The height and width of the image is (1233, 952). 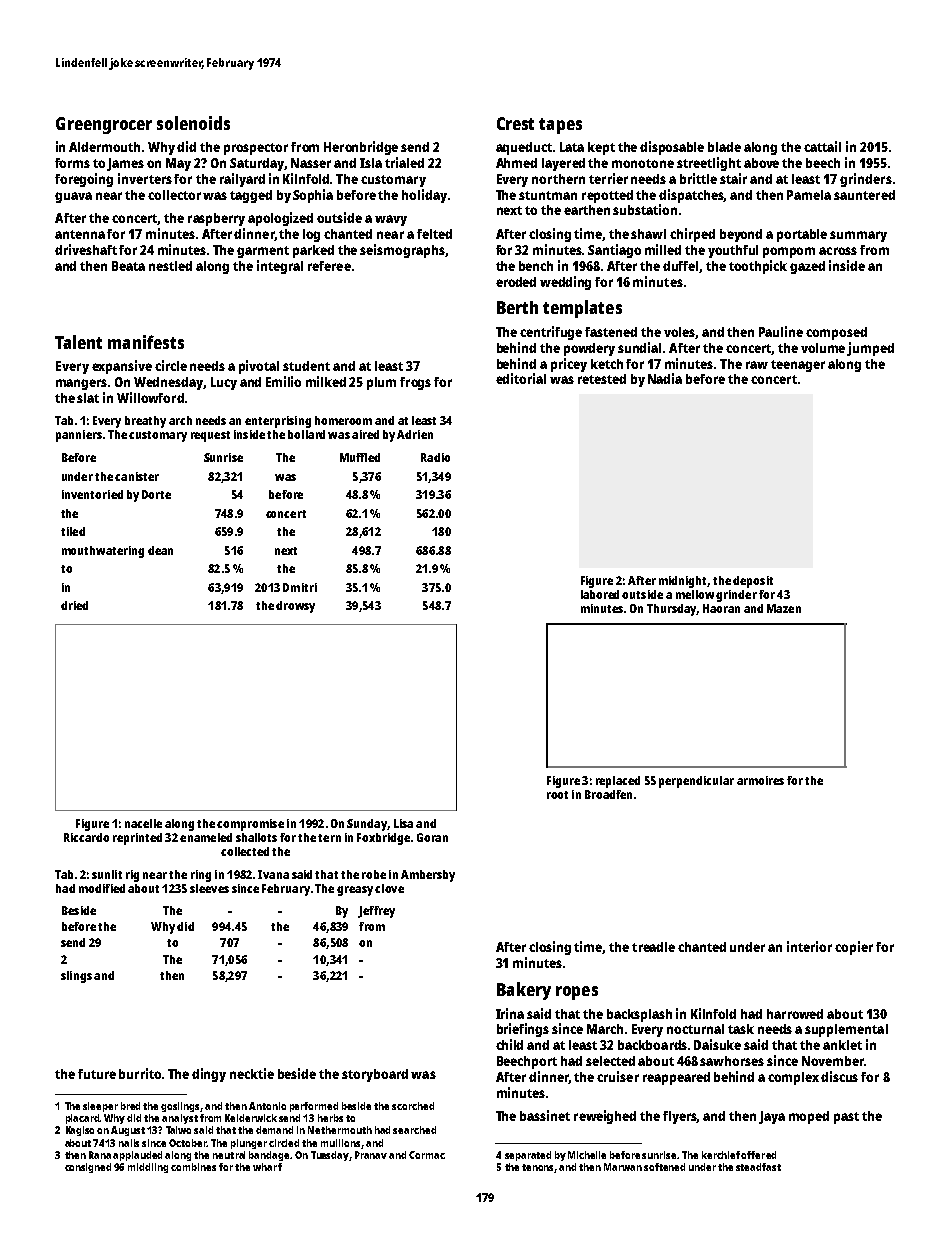 I want to click on stuntman, so click(x=548, y=195).
